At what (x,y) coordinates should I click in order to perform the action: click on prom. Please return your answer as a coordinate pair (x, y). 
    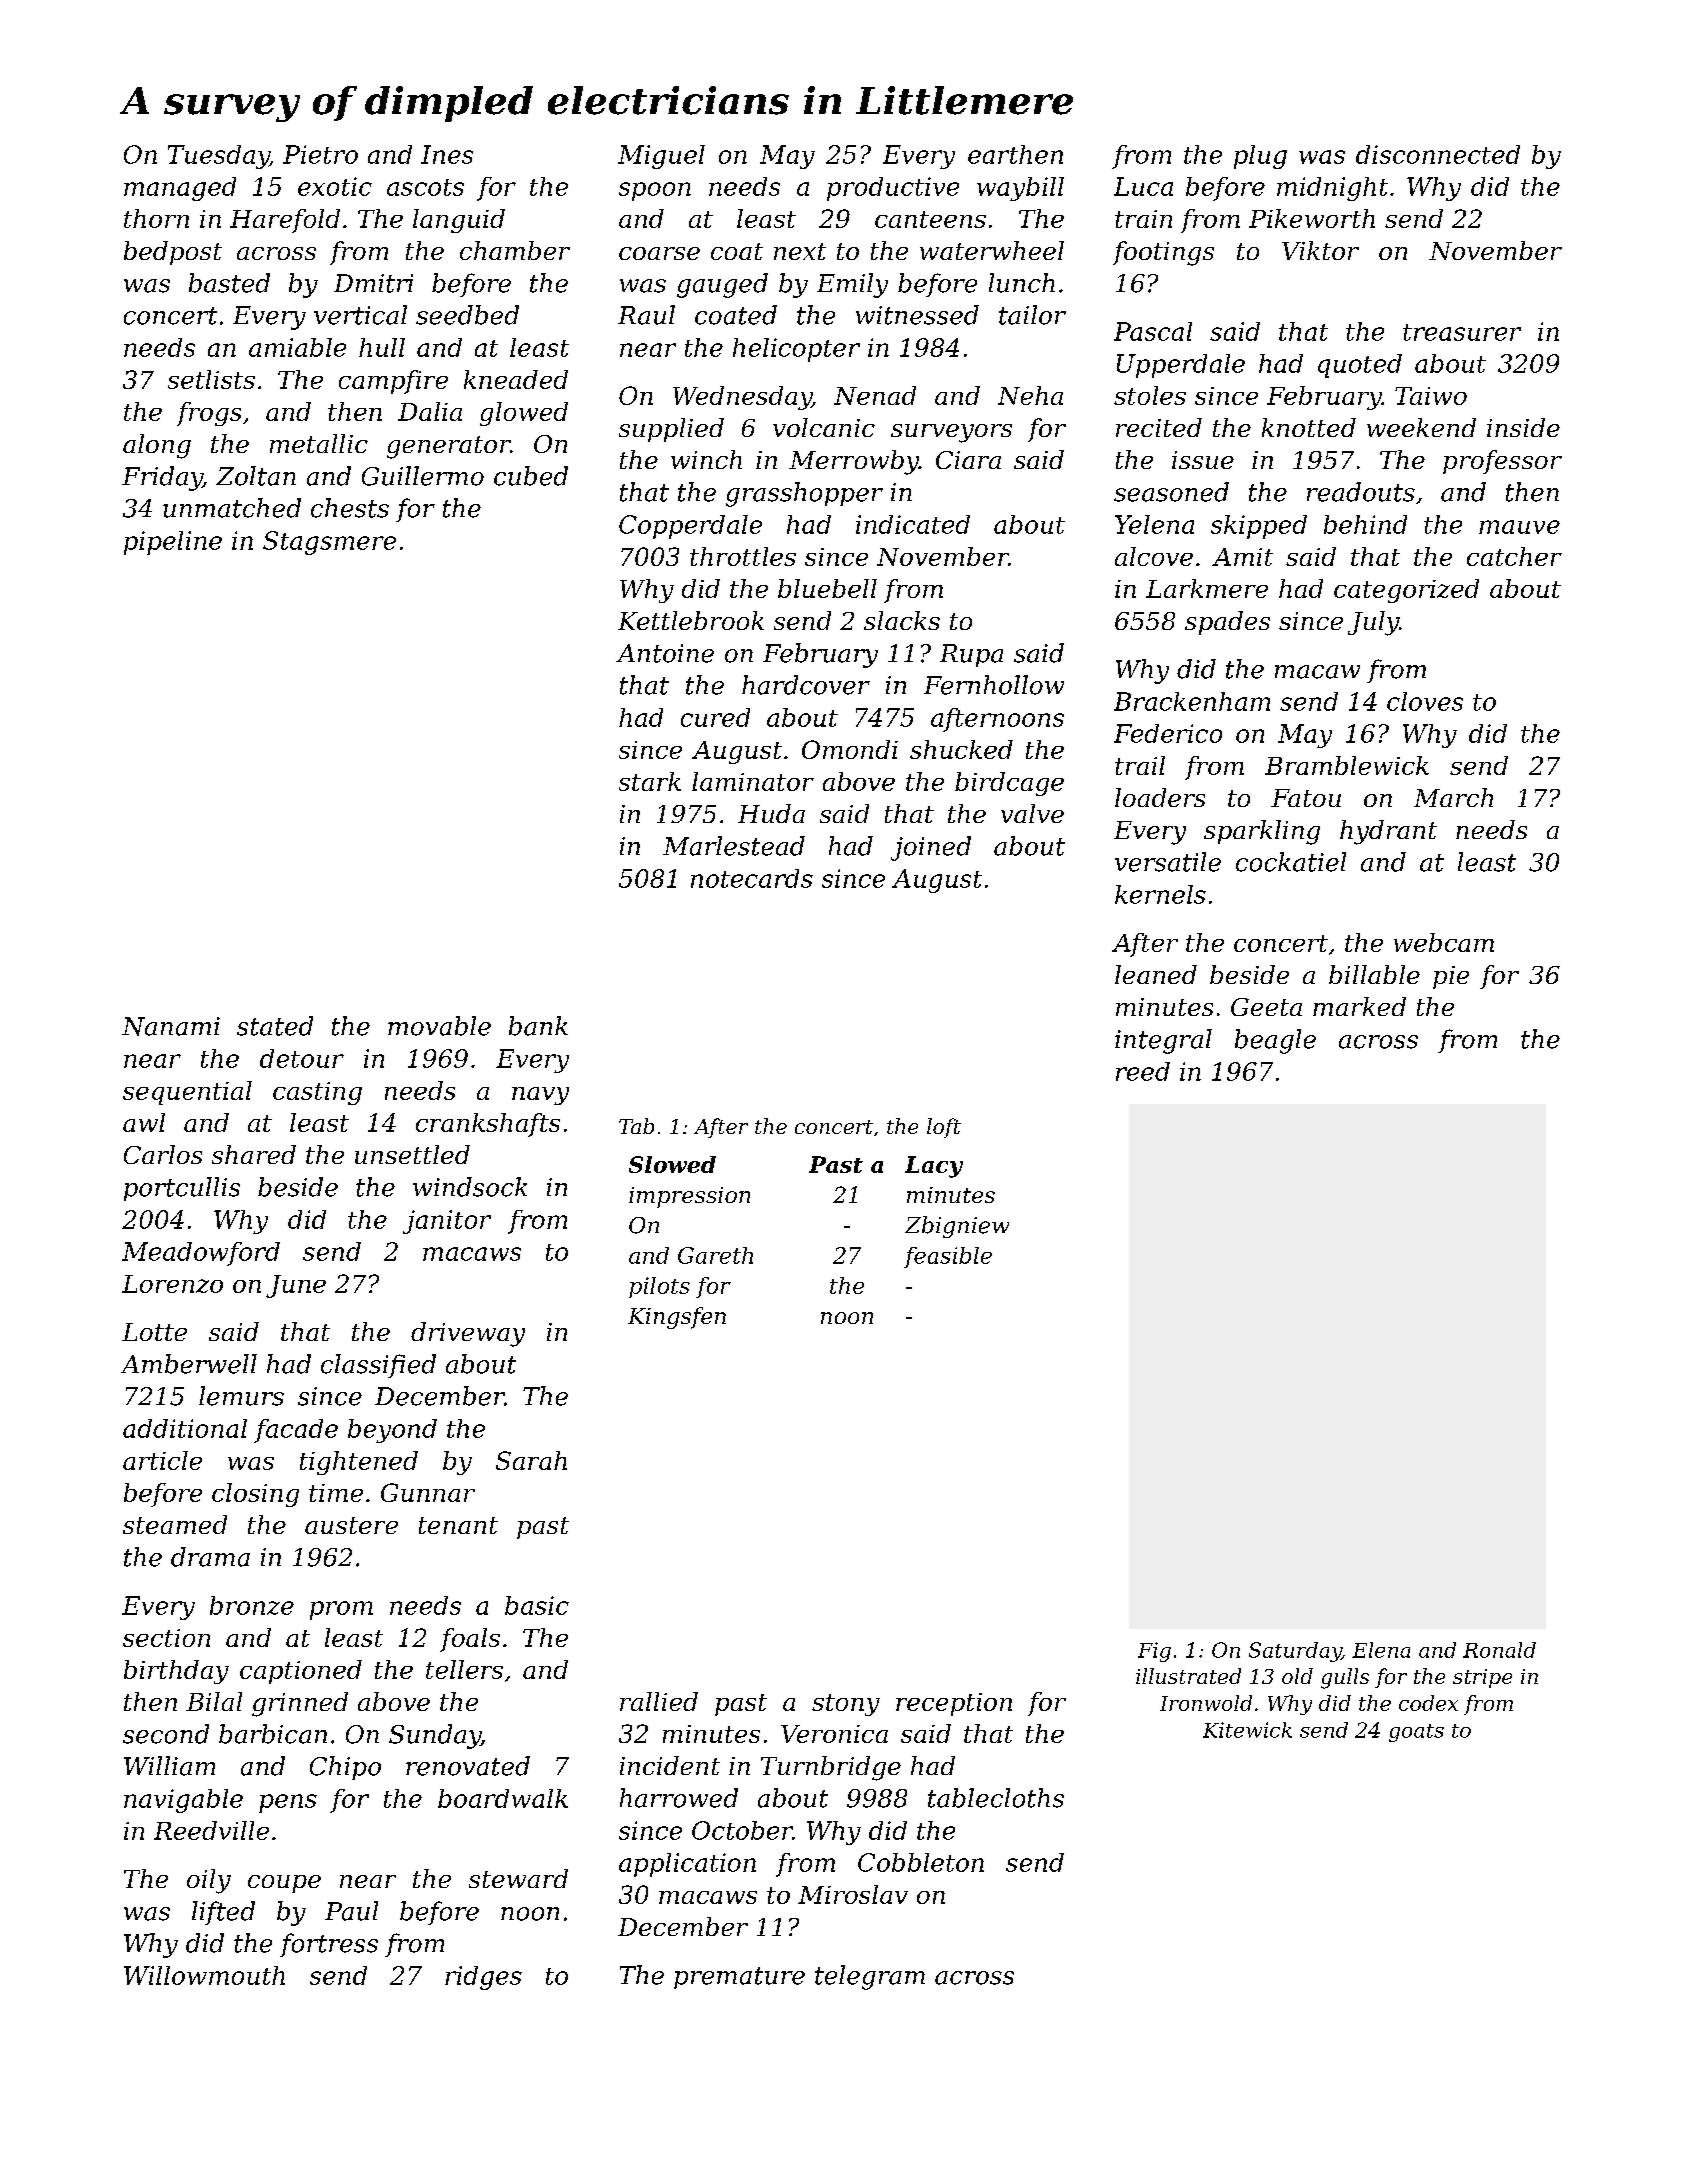
    Looking at the image, I should click on (341, 1610).
